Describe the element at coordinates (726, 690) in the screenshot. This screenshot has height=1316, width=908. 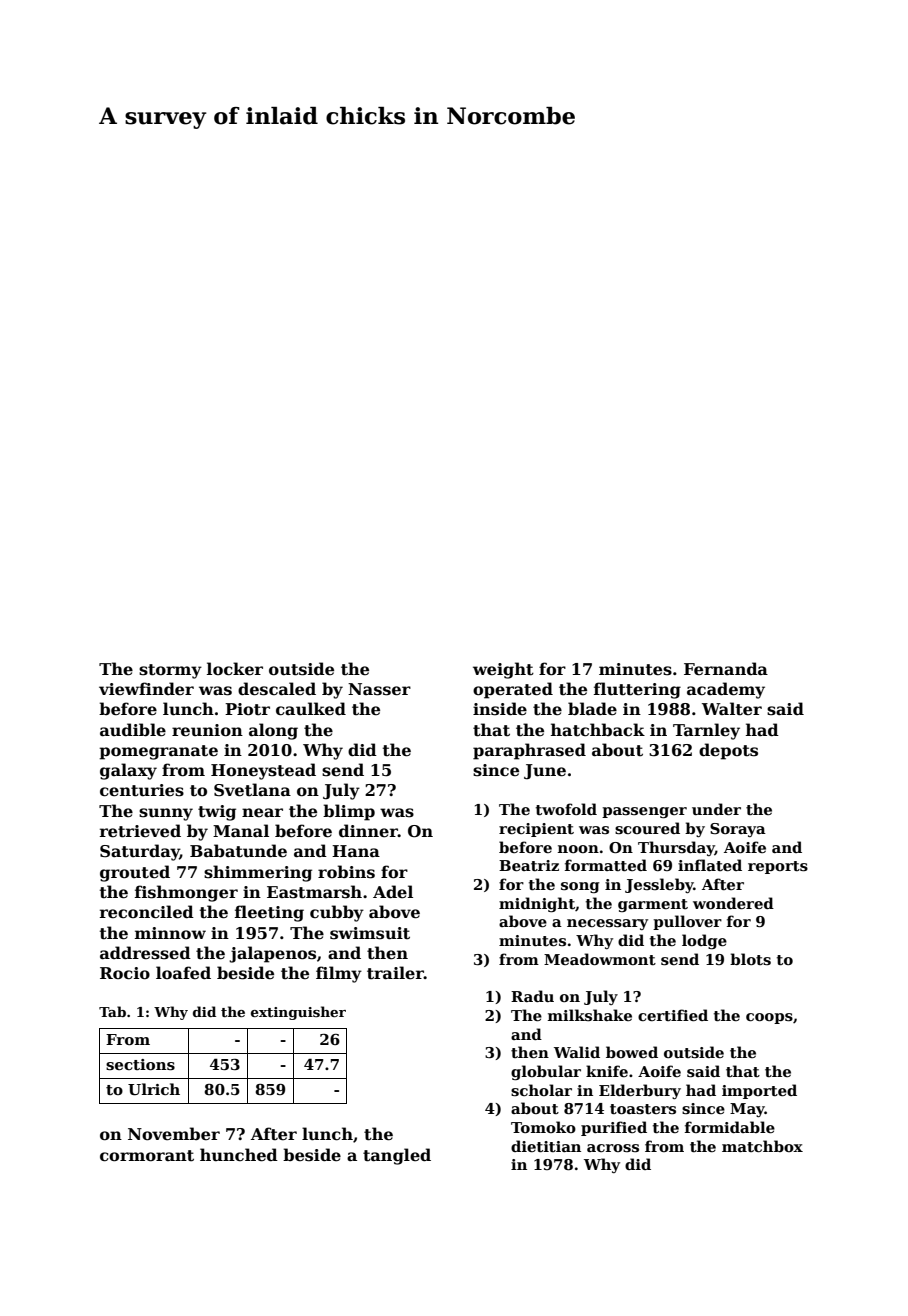
I see `academy` at that location.
